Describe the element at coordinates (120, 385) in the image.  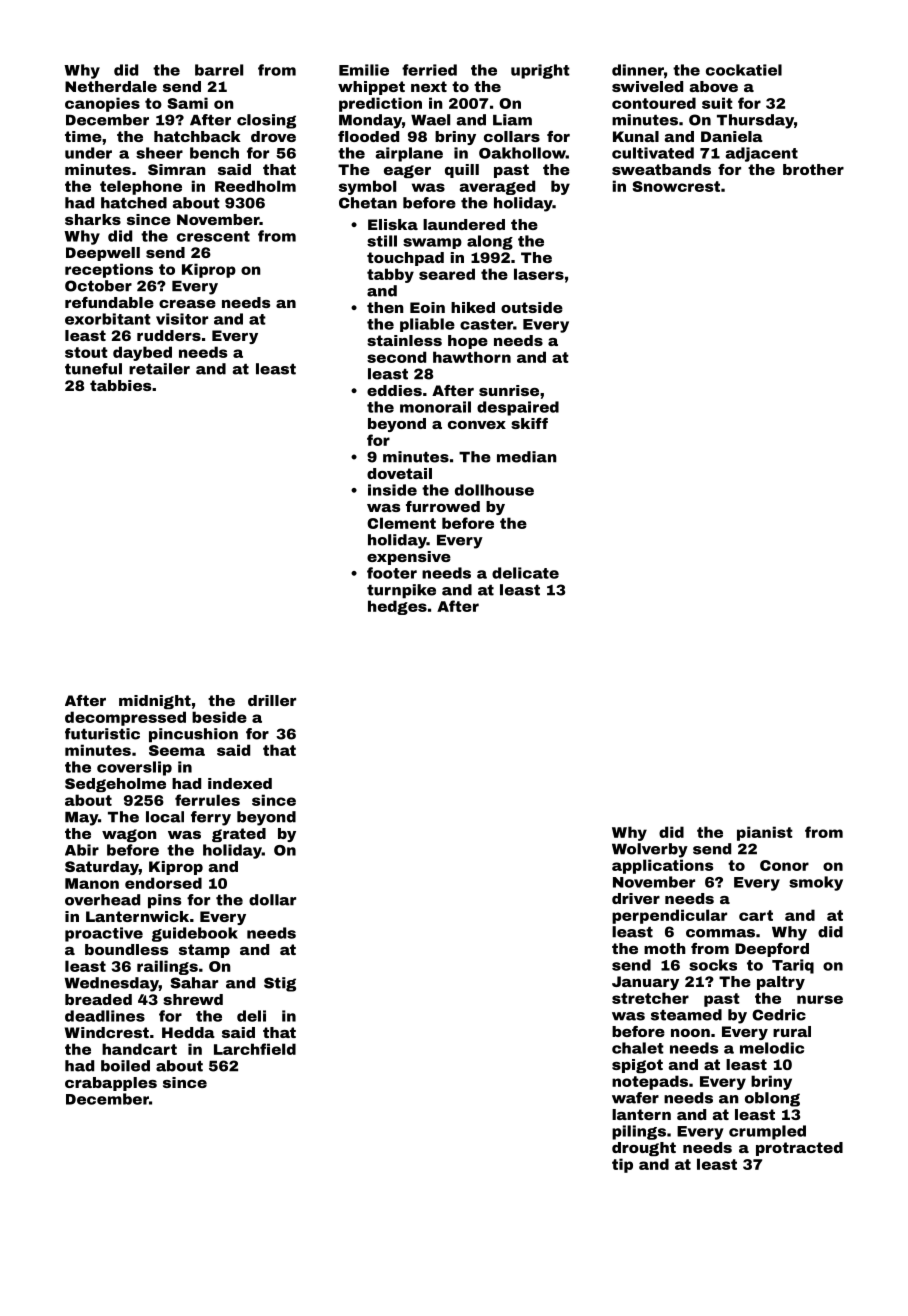
I see `tabbies` at that location.
